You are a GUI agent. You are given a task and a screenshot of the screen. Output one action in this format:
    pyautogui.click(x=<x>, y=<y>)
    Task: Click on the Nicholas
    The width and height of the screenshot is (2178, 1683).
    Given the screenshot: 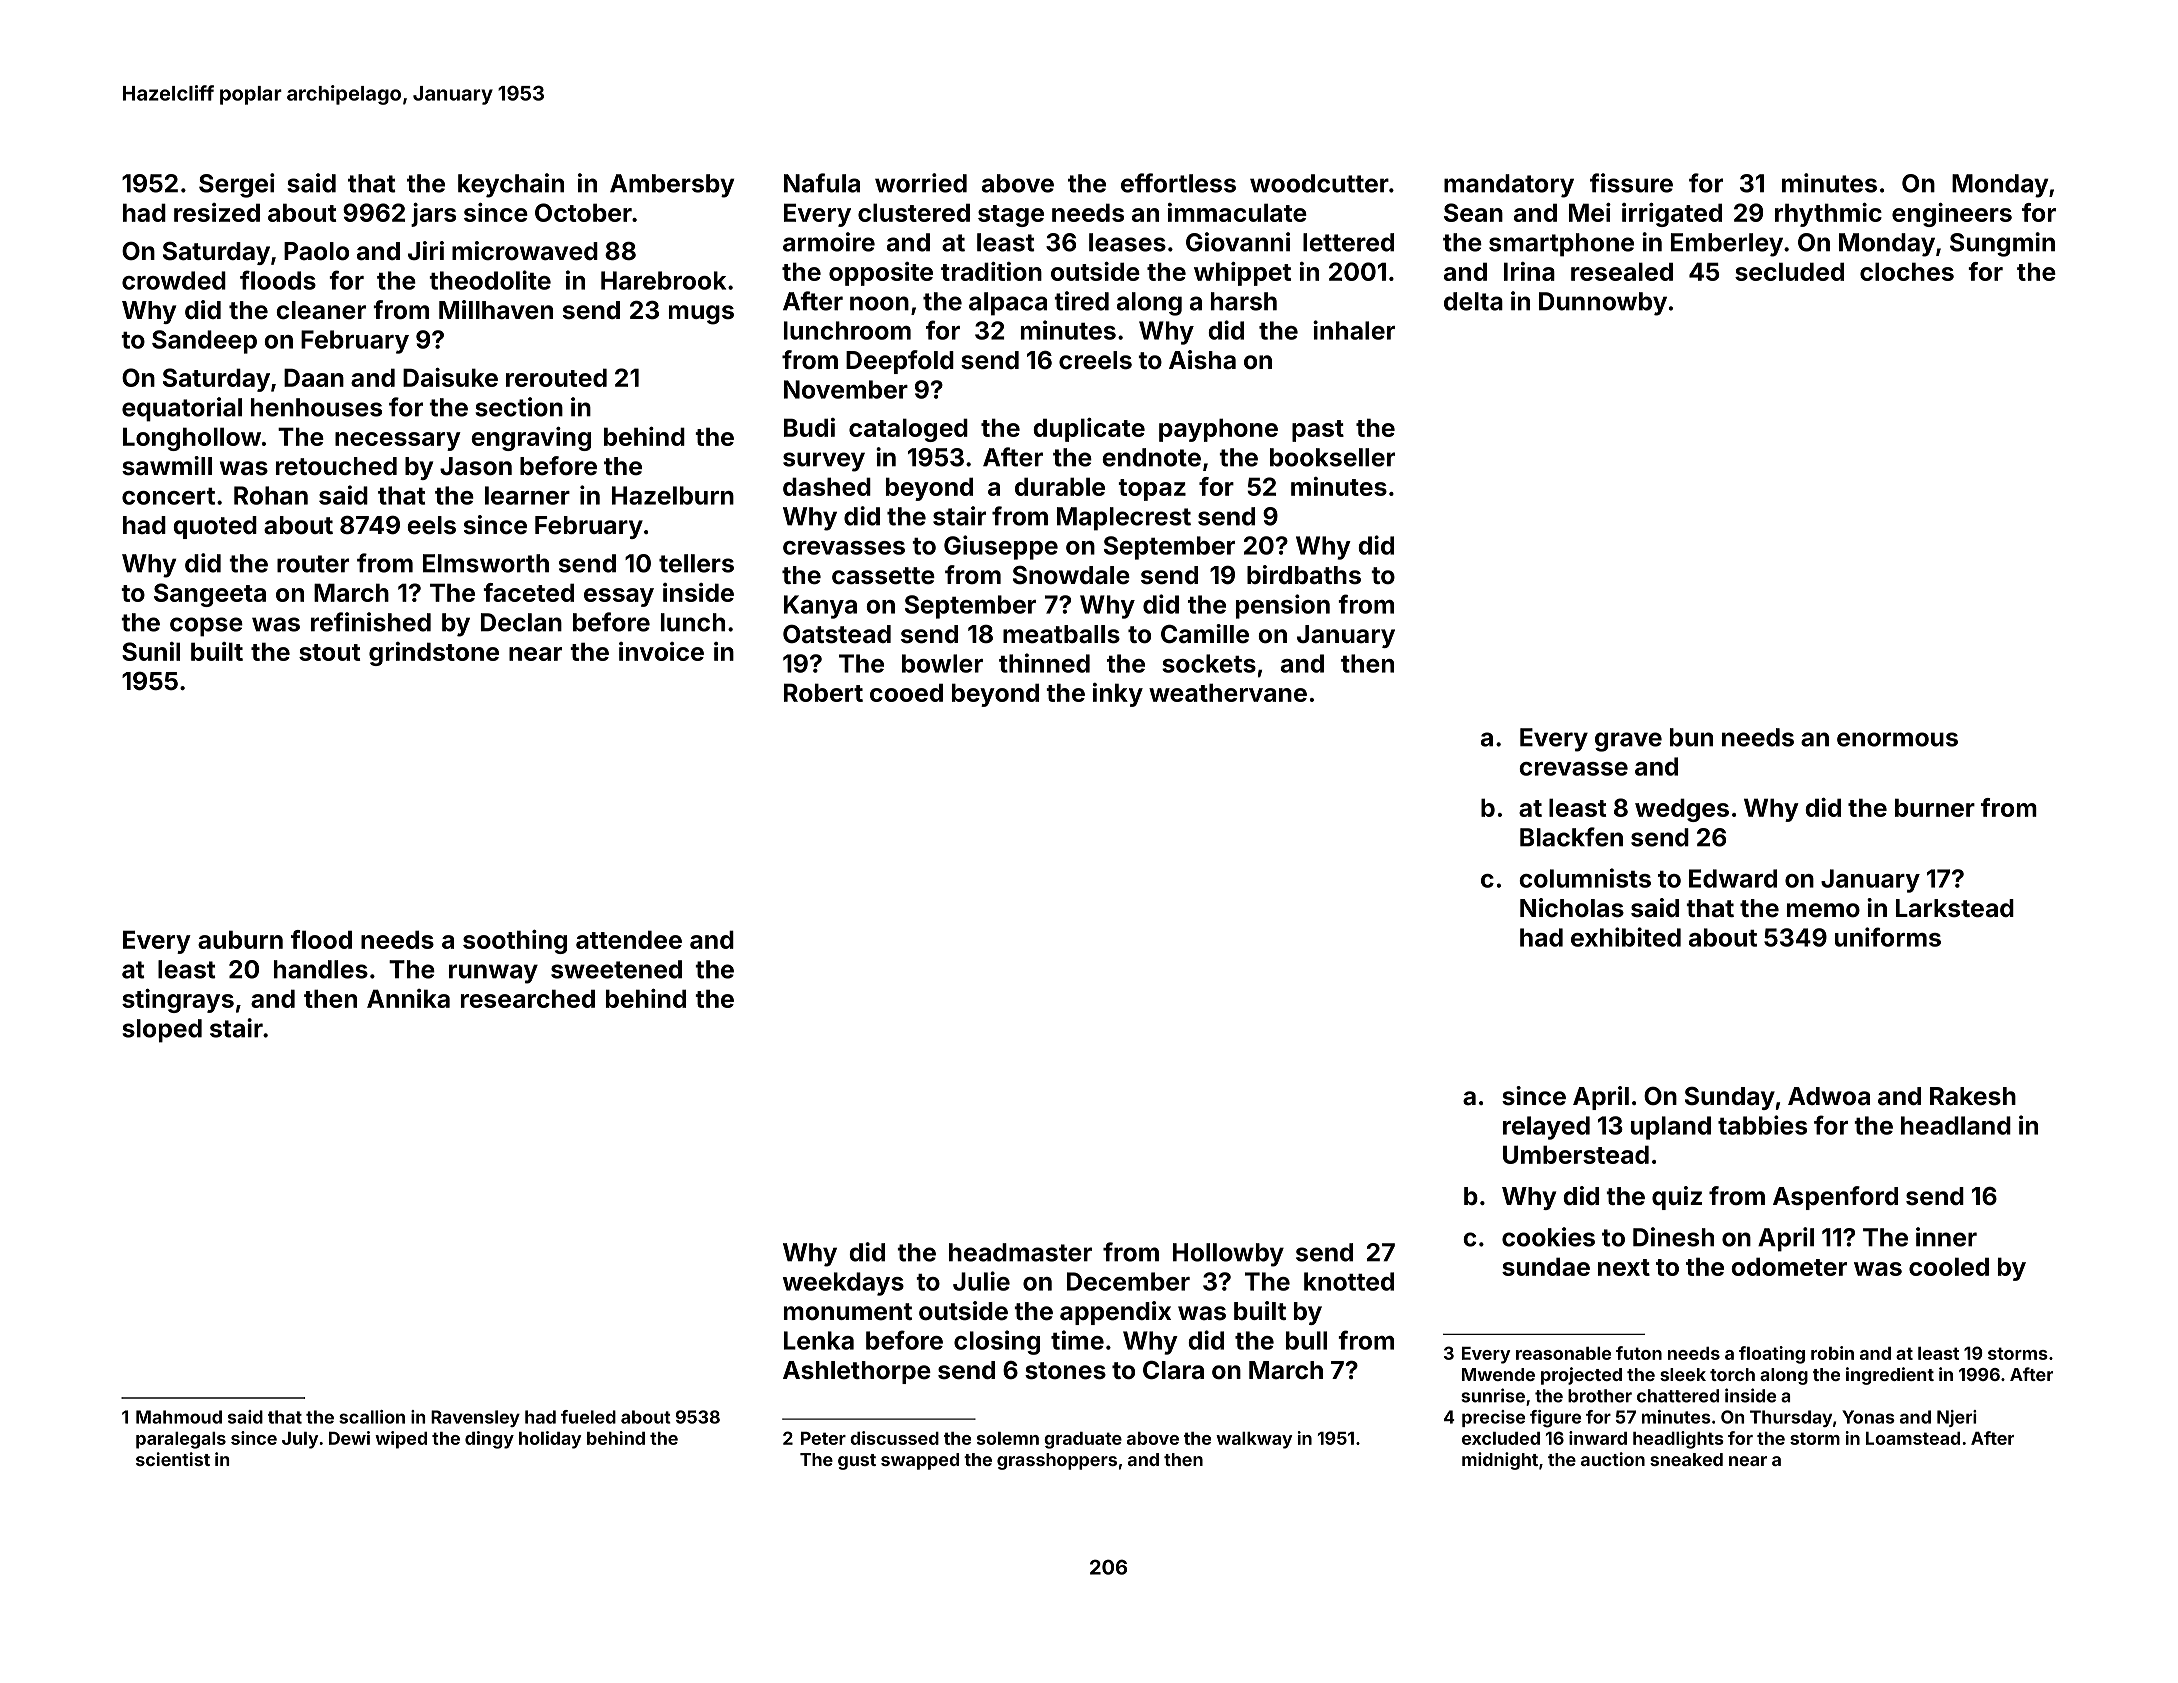 What is the action you would take?
    pyautogui.click(x=1572, y=908)
